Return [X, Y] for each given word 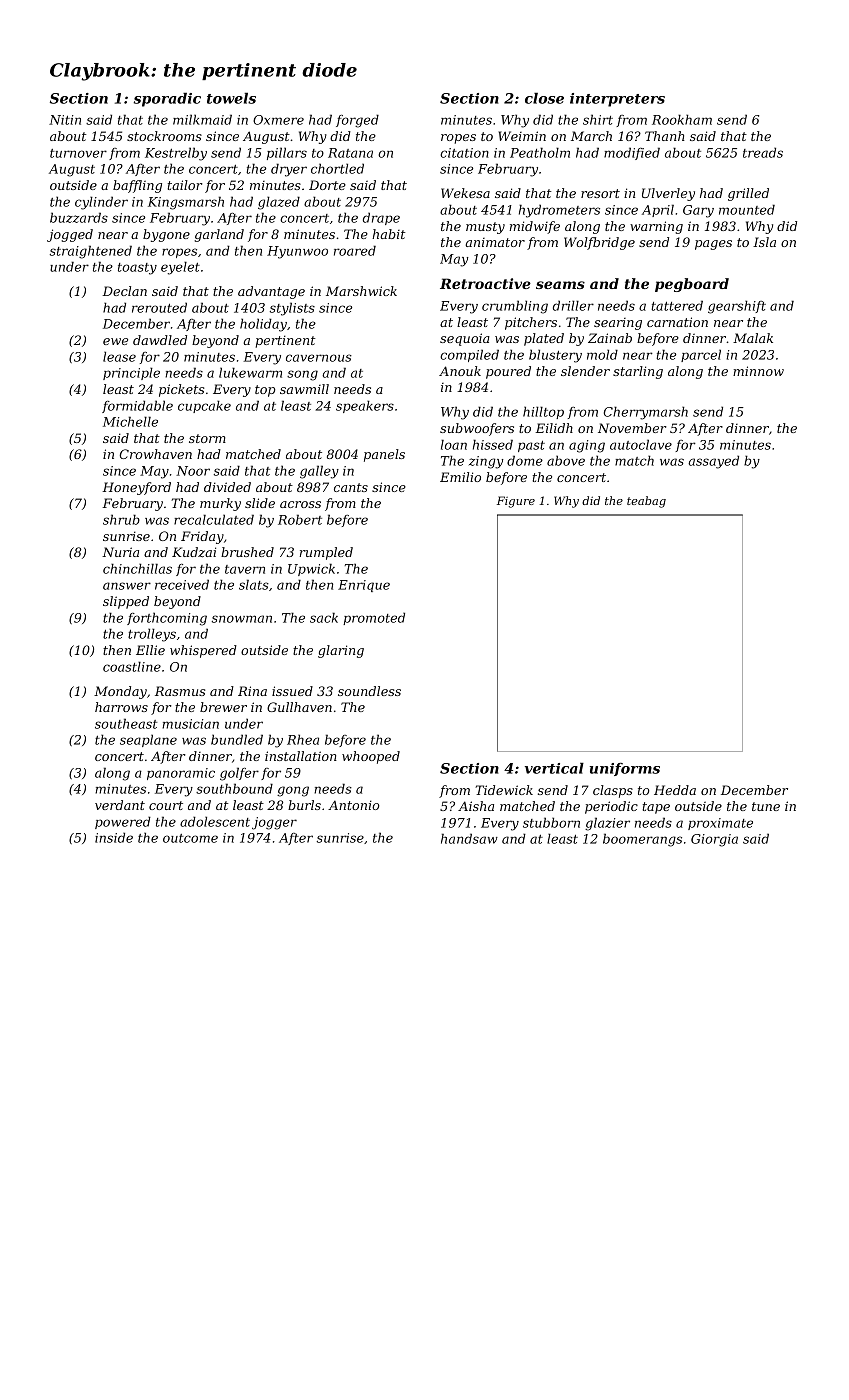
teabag [646, 502]
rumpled [326, 553]
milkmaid [202, 119]
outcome [190, 838]
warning [656, 227]
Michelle [130, 421]
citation [464, 153]
